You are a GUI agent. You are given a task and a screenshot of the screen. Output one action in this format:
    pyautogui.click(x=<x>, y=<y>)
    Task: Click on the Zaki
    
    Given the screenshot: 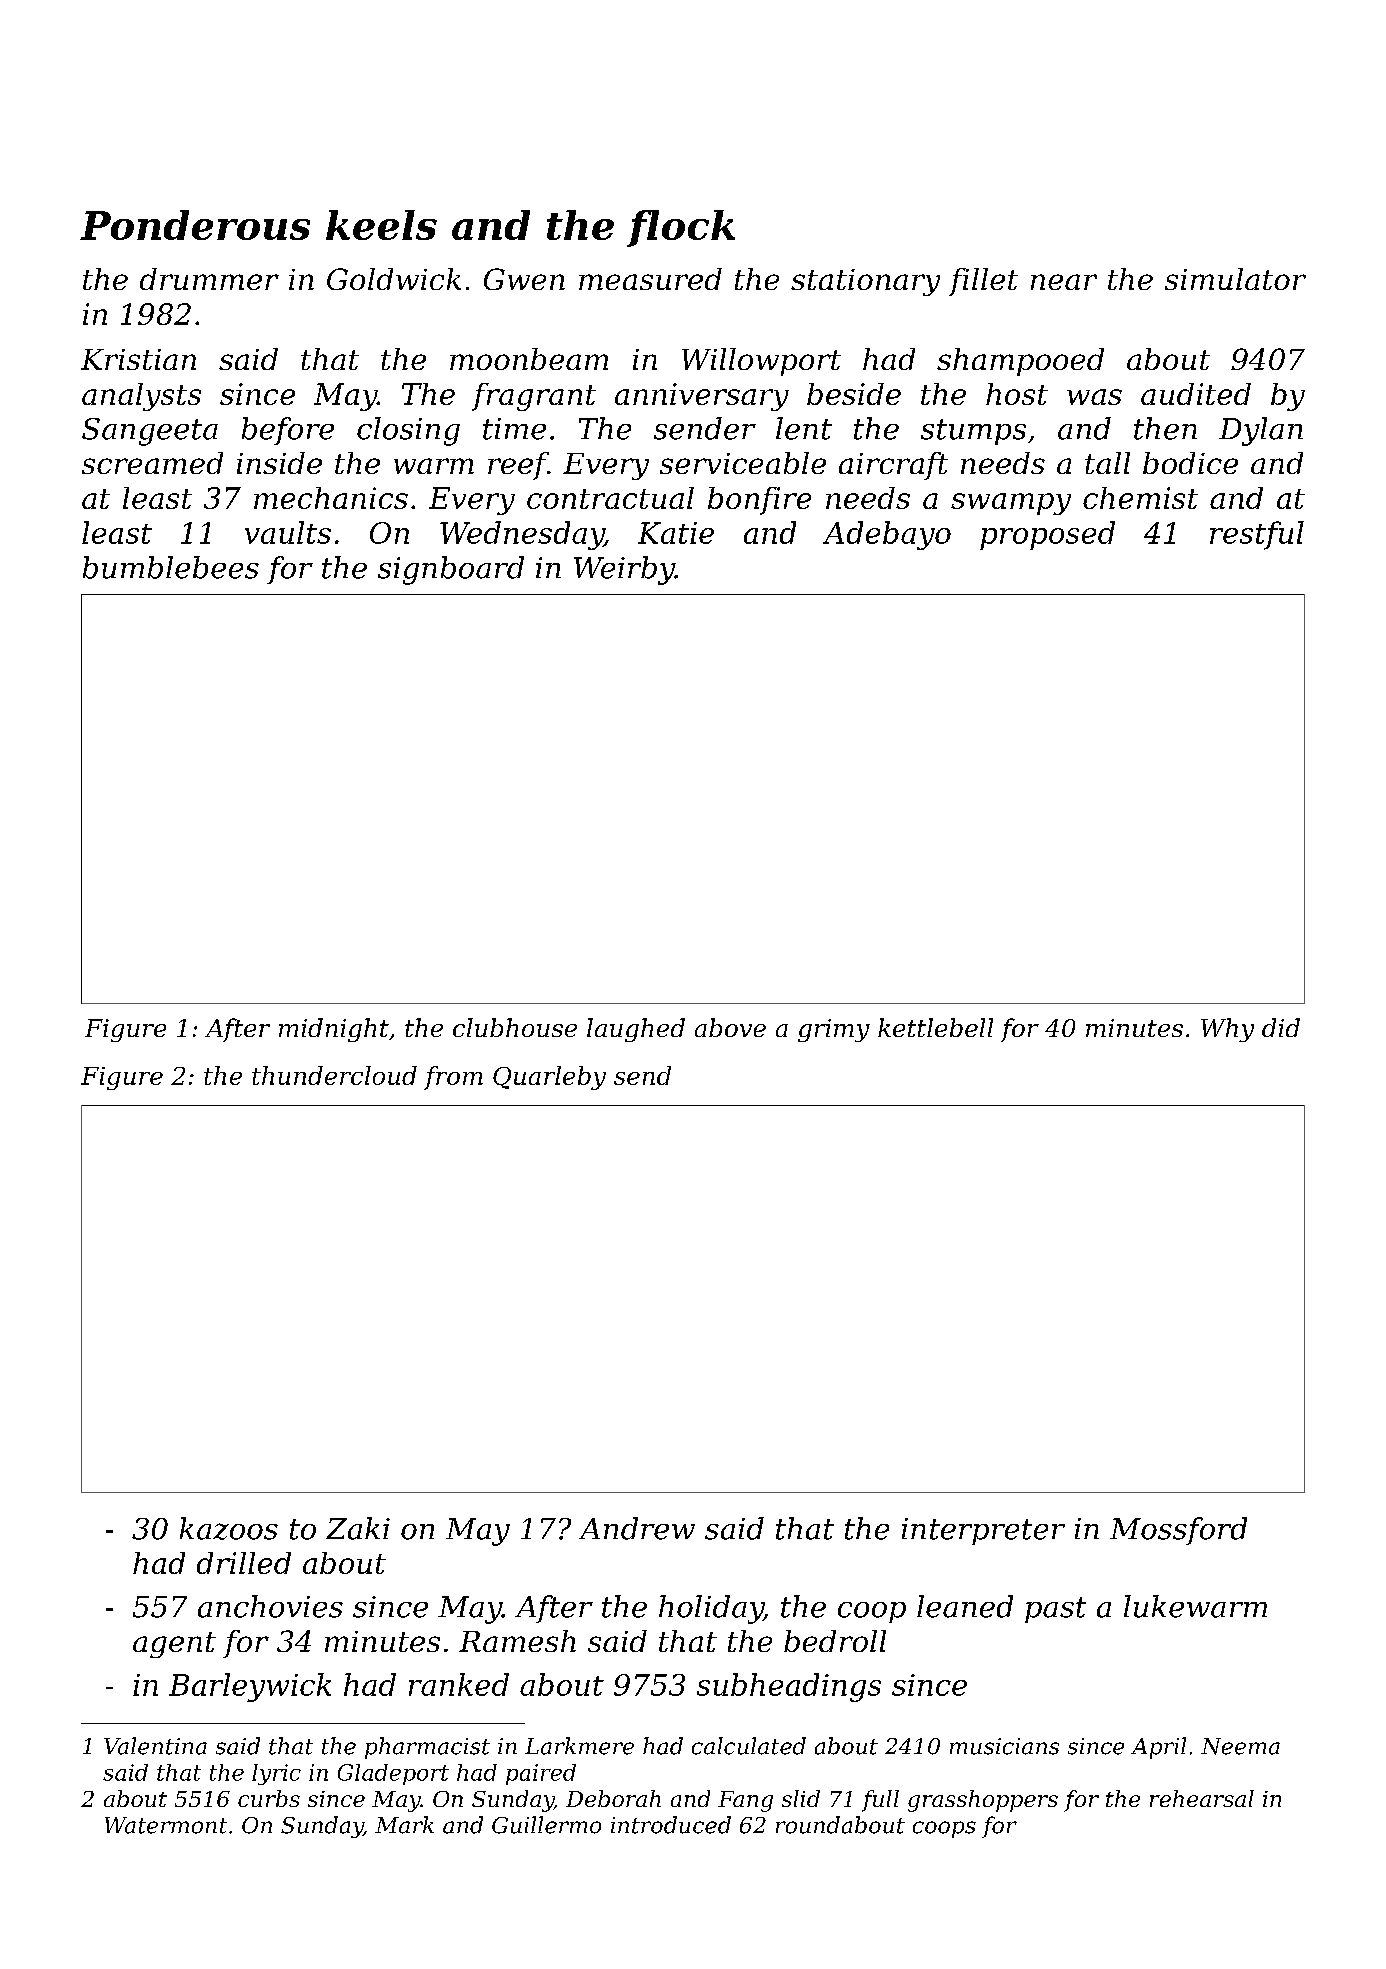 What is the action you would take?
    pyautogui.click(x=358, y=1528)
